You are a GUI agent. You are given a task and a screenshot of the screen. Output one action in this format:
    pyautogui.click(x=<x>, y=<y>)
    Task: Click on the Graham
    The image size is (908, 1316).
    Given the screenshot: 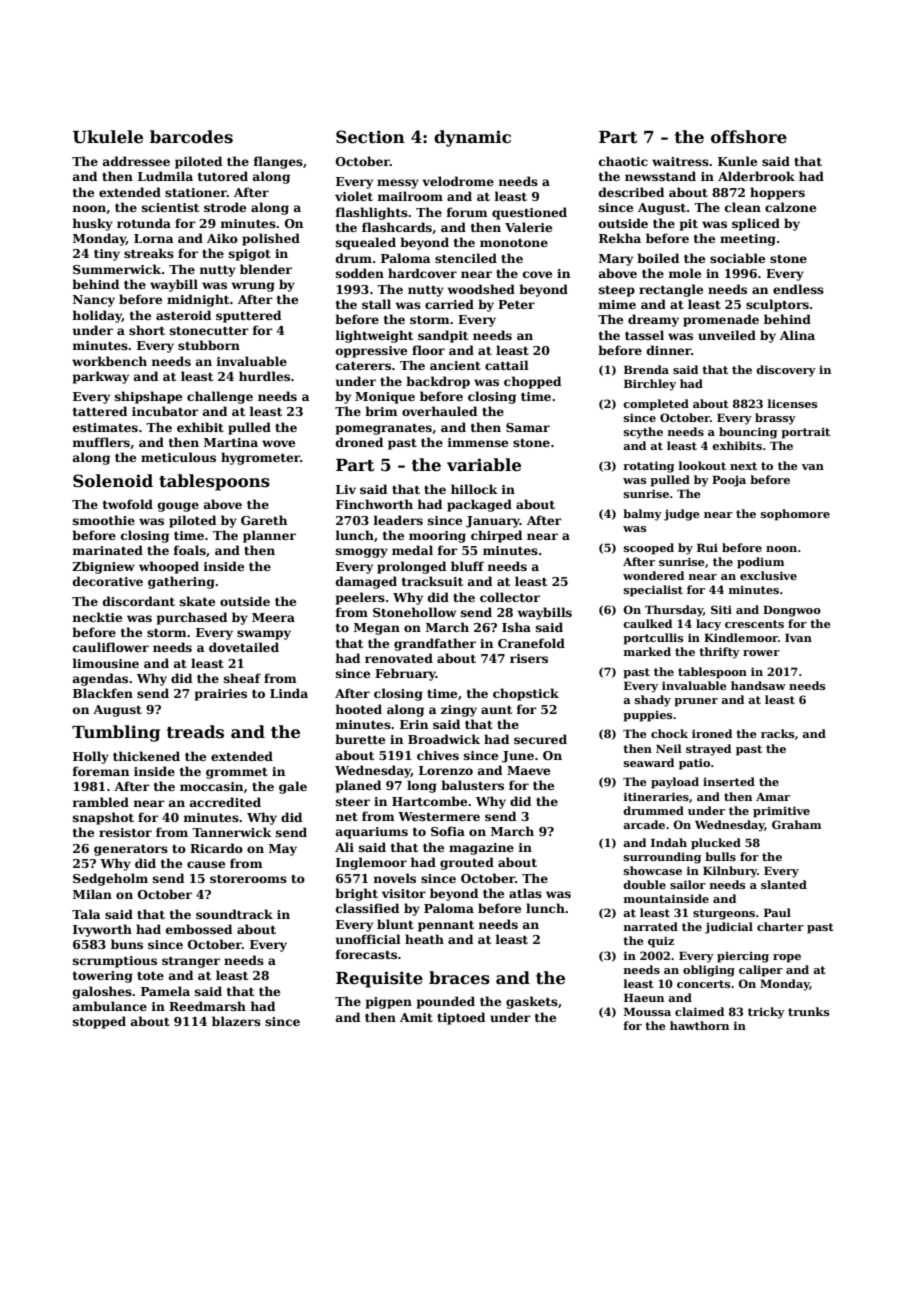 What is the action you would take?
    pyautogui.click(x=796, y=824)
